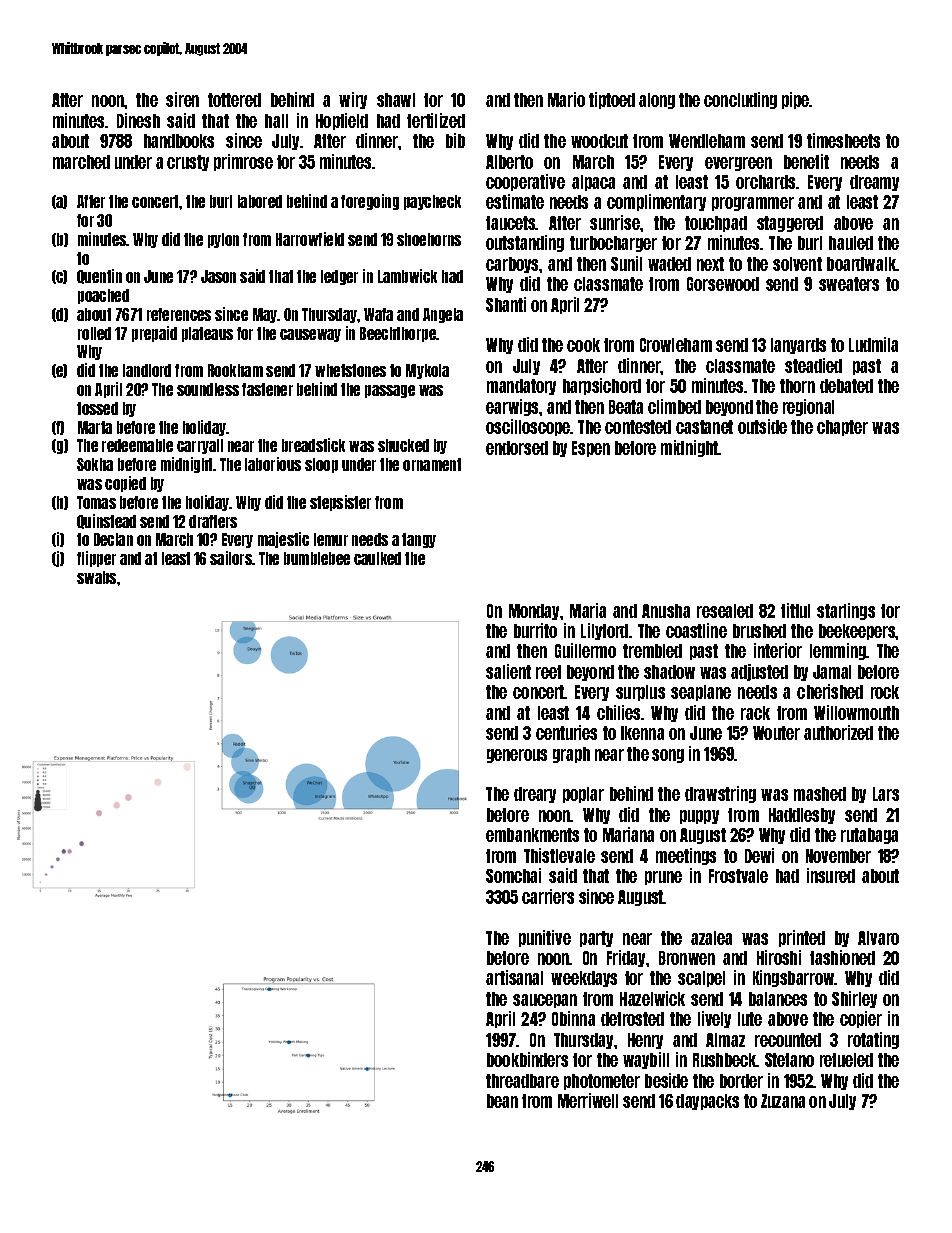  Describe the element at coordinates (243, 162) in the page. I see `primrose` at that location.
